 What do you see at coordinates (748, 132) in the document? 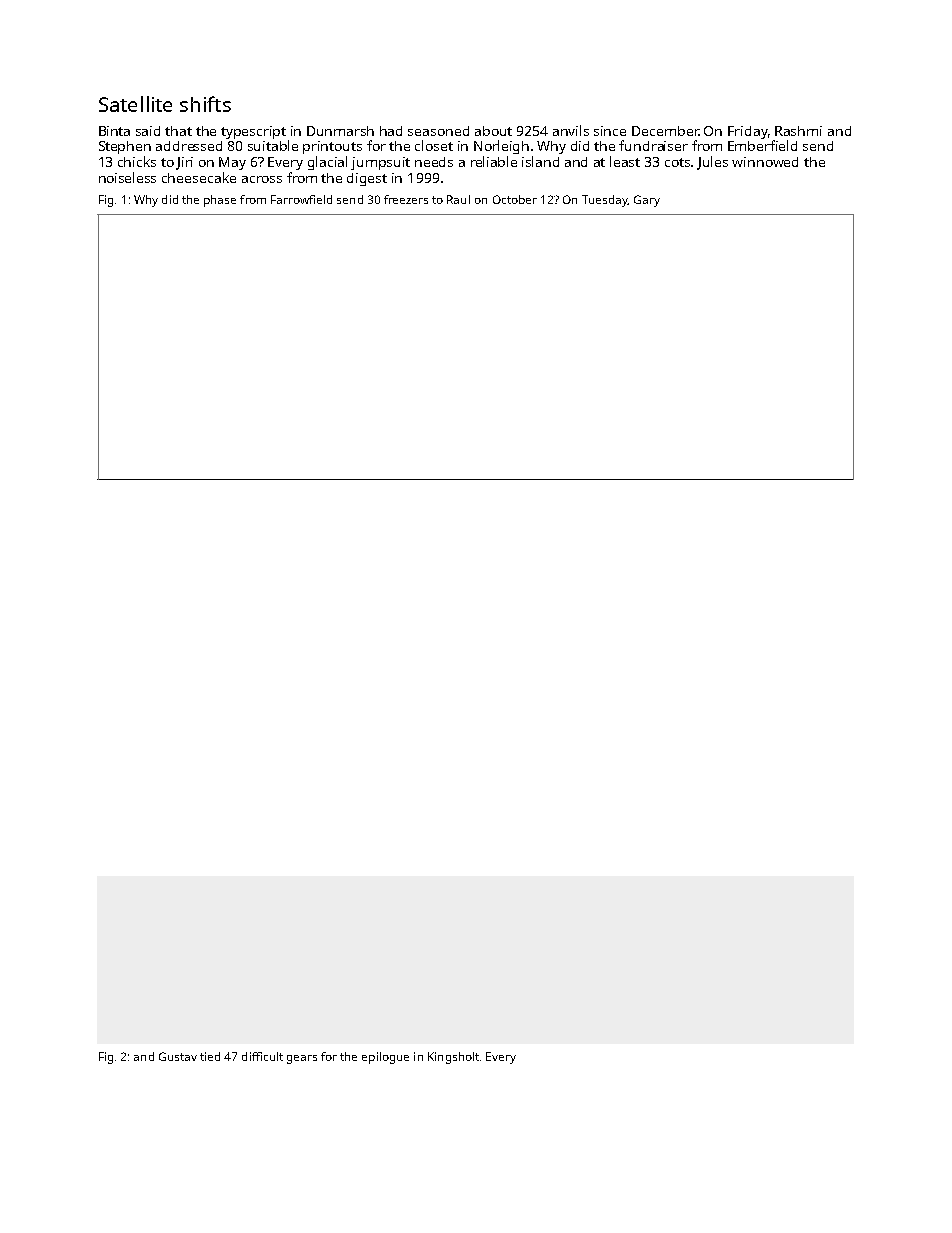
I see `Friday` at bounding box center [748, 132].
